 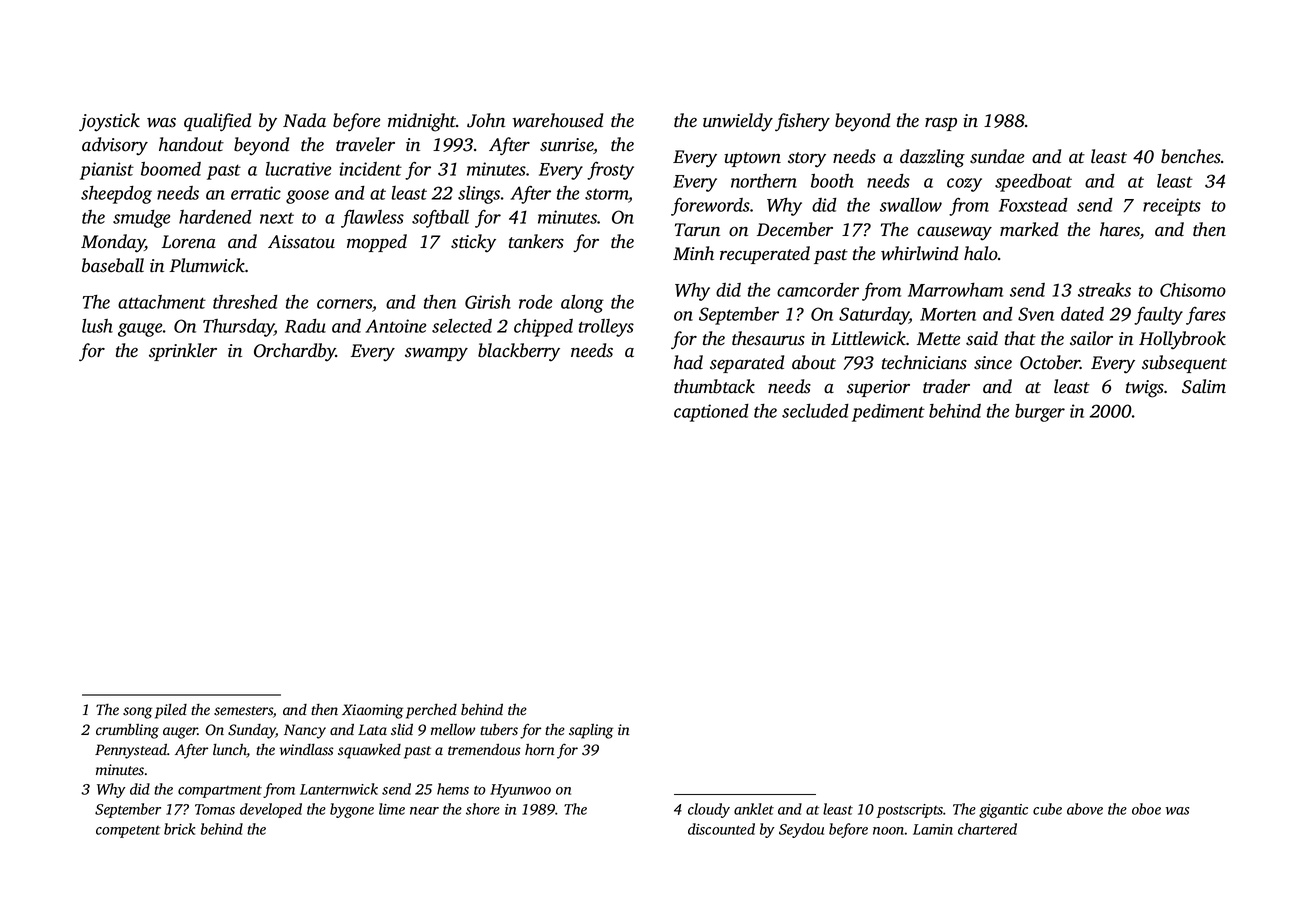 I want to click on twigs, so click(x=1145, y=389).
